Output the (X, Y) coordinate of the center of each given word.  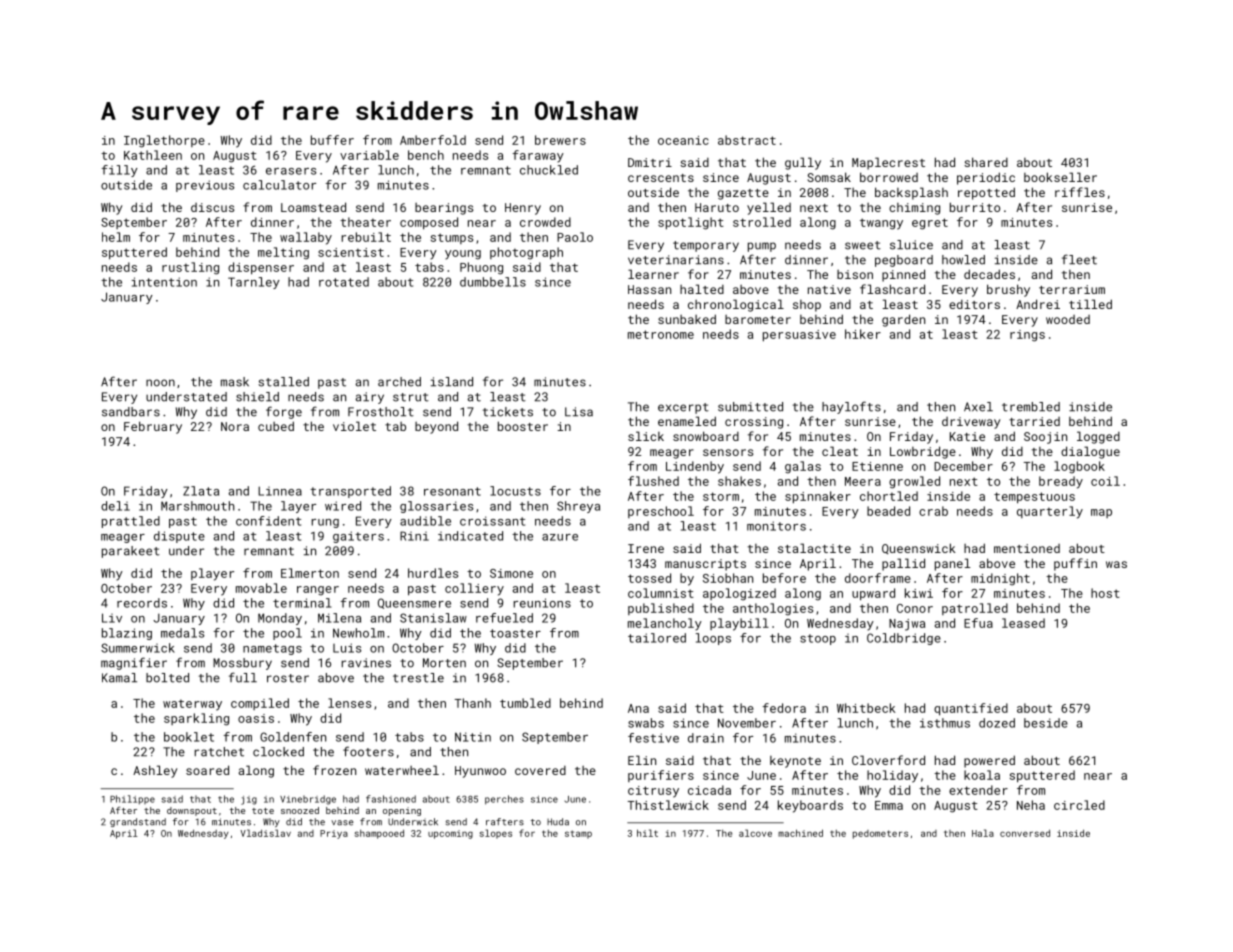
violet (354, 426)
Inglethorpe (164, 141)
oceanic (683, 140)
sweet (863, 245)
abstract (747, 140)
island (452, 382)
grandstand (138, 822)
